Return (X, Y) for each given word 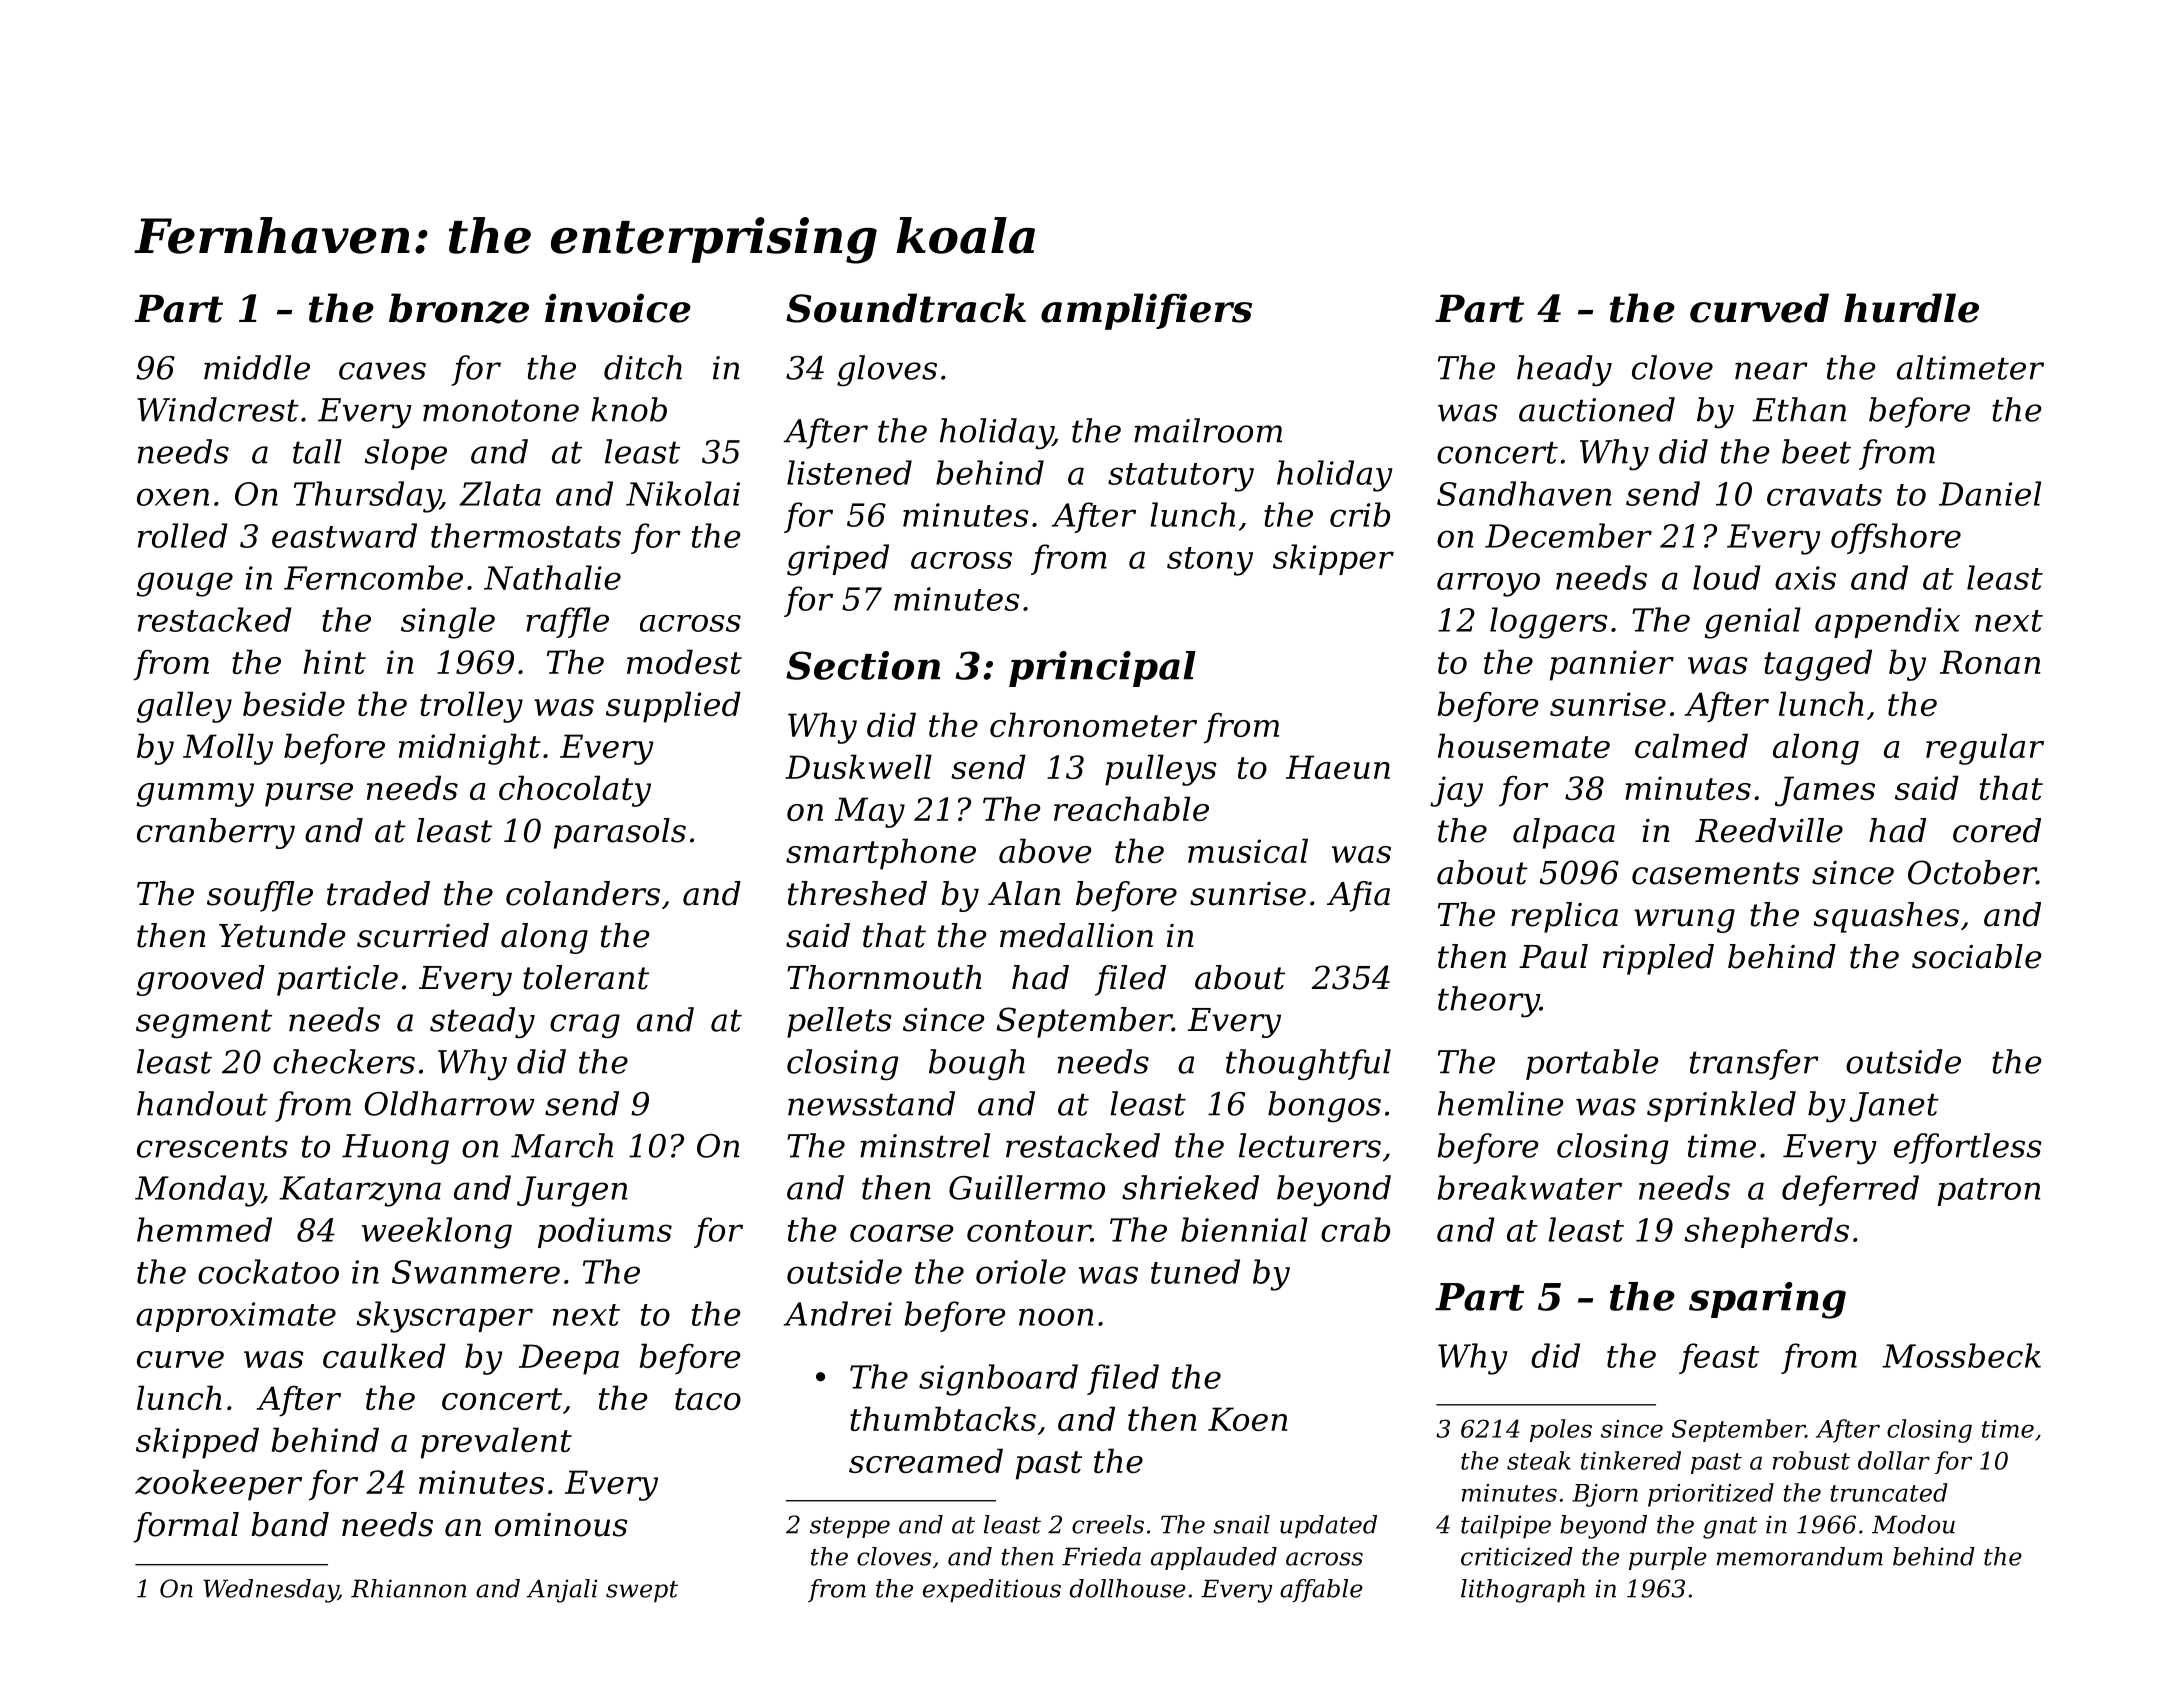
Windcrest (218, 409)
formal (186, 1527)
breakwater (1530, 1187)
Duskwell (858, 766)
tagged (1818, 665)
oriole (1021, 1271)
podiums (605, 1232)
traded (378, 893)
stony (1210, 561)
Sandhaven (1524, 493)
